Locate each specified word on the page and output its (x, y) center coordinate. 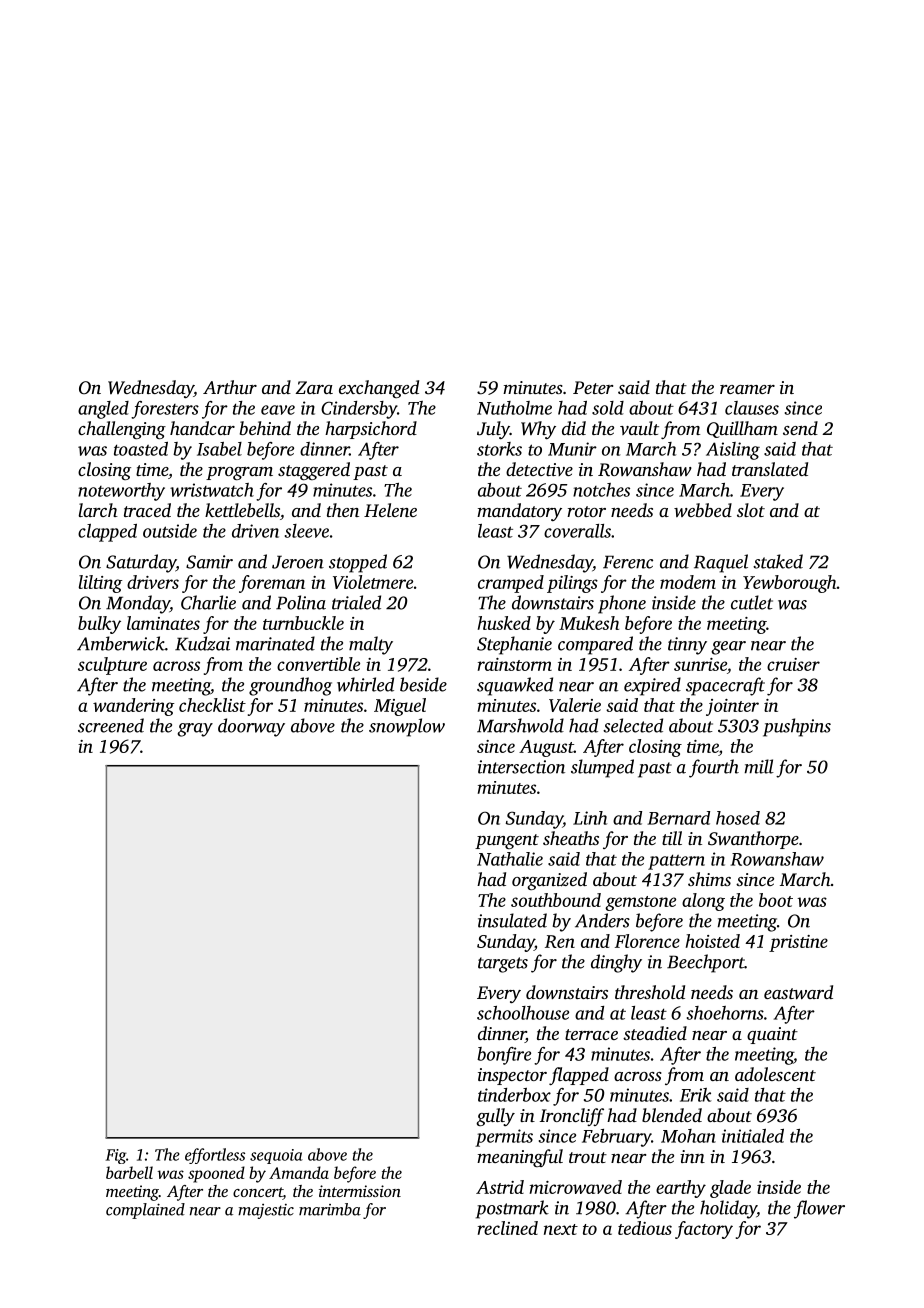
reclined (508, 1228)
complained (145, 1211)
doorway (251, 727)
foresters (165, 410)
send (800, 428)
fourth (714, 768)
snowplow (407, 727)
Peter (593, 387)
